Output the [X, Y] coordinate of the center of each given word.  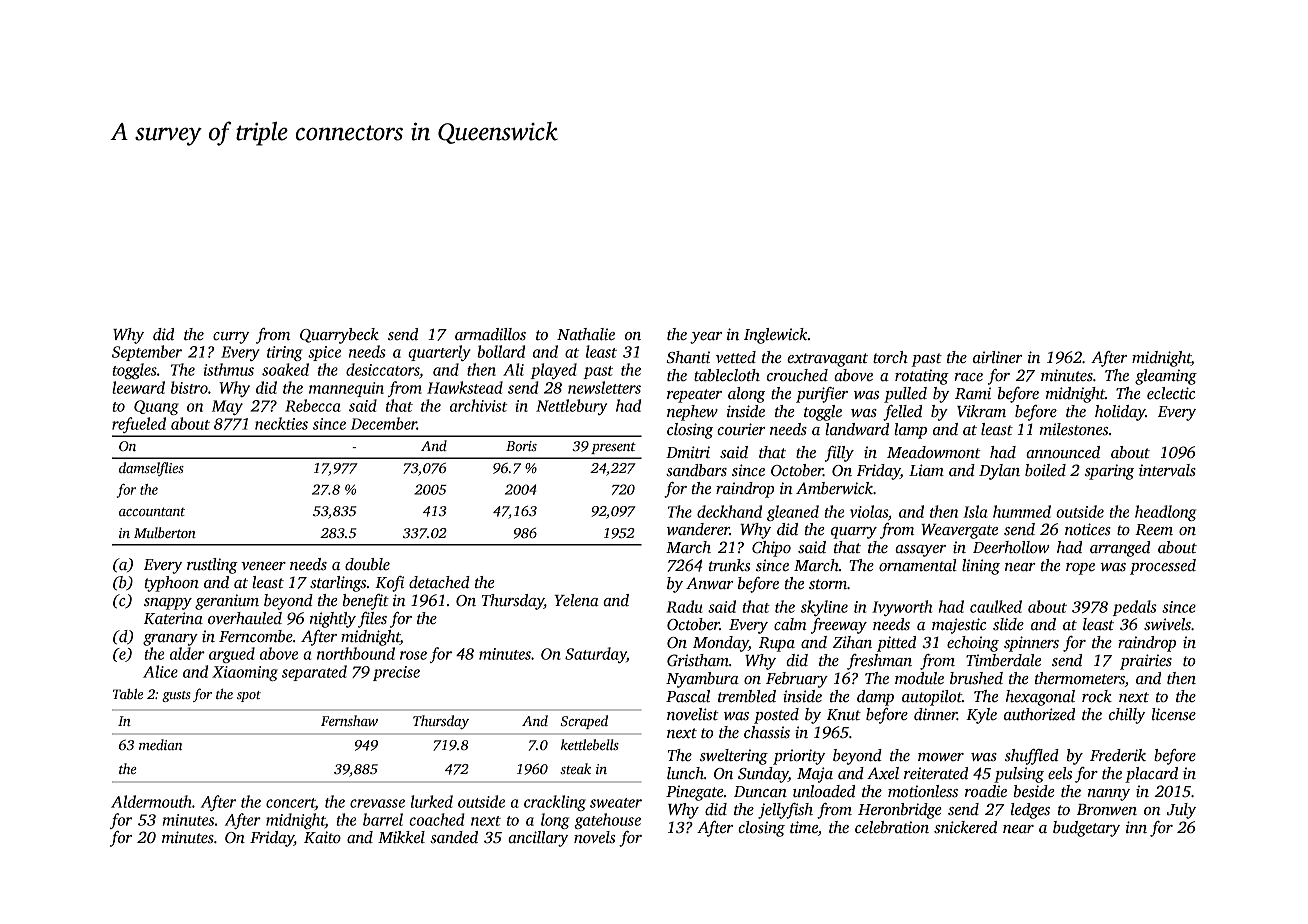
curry [231, 338]
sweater [616, 803]
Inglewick [776, 336]
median [160, 744]
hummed [1022, 511]
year [706, 338]
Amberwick [834, 488]
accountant [152, 511]
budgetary [1086, 829]
